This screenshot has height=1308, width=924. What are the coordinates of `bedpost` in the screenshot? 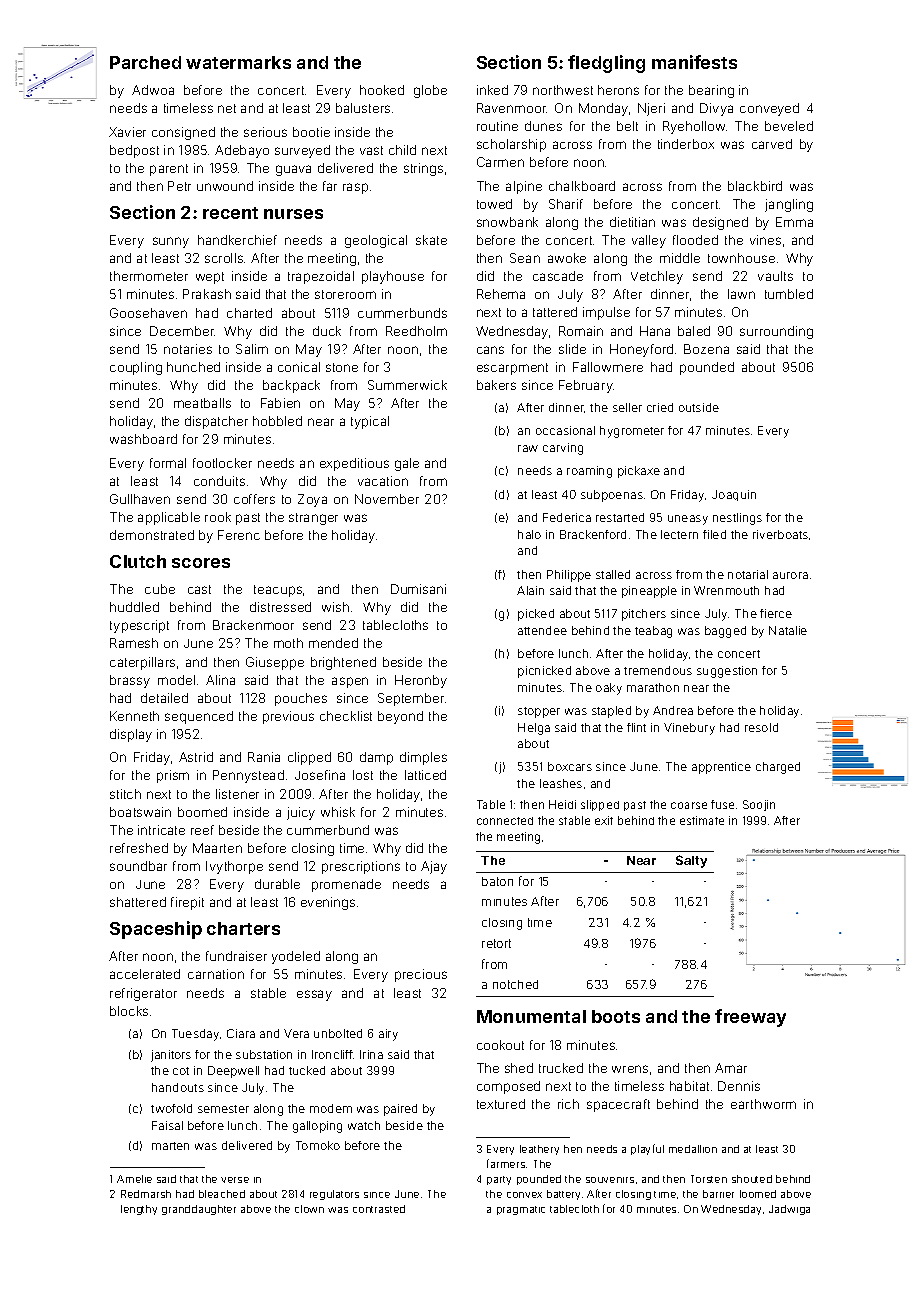 It's located at (134, 151).
